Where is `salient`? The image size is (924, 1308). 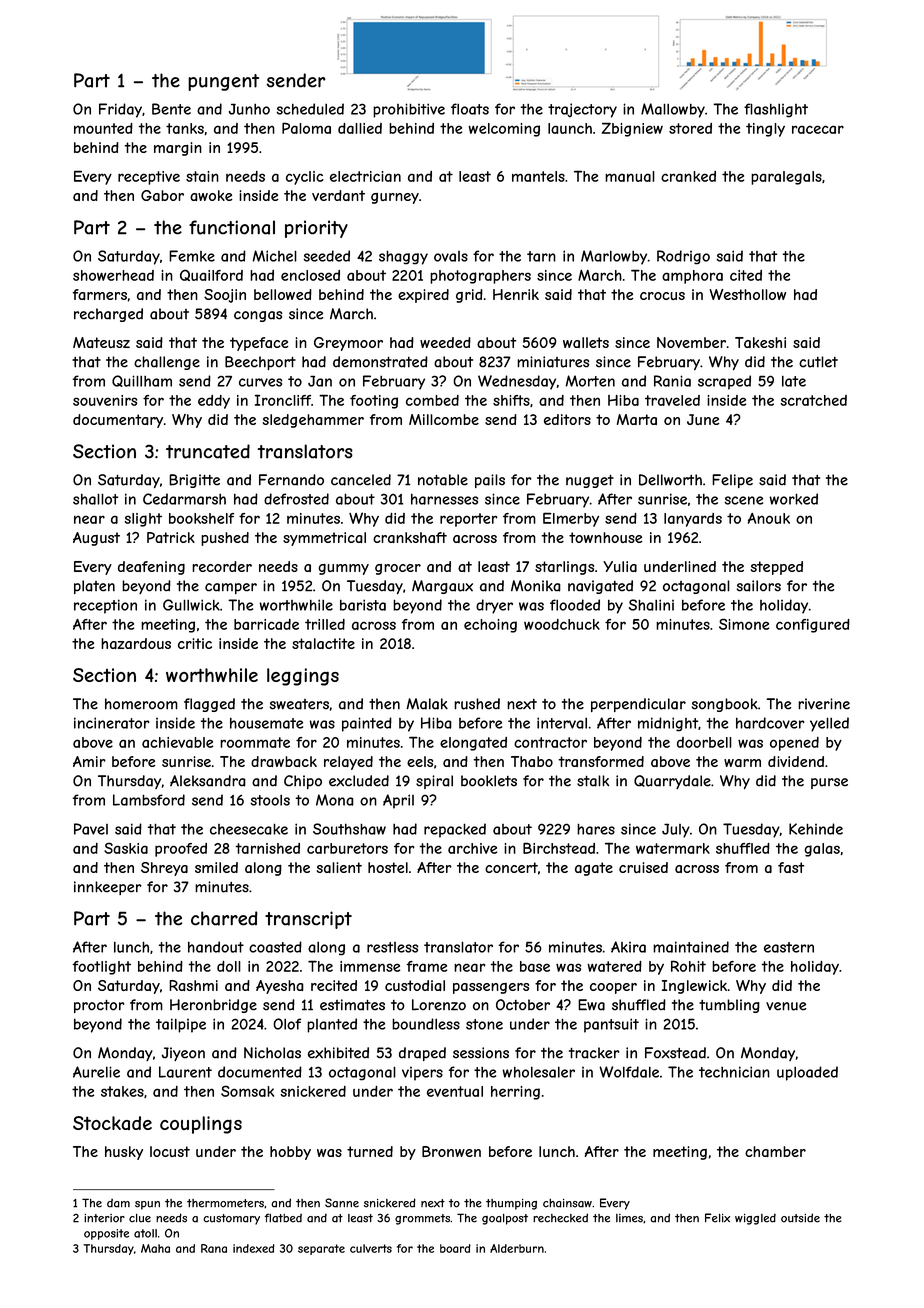 salient is located at coordinates (339, 867).
